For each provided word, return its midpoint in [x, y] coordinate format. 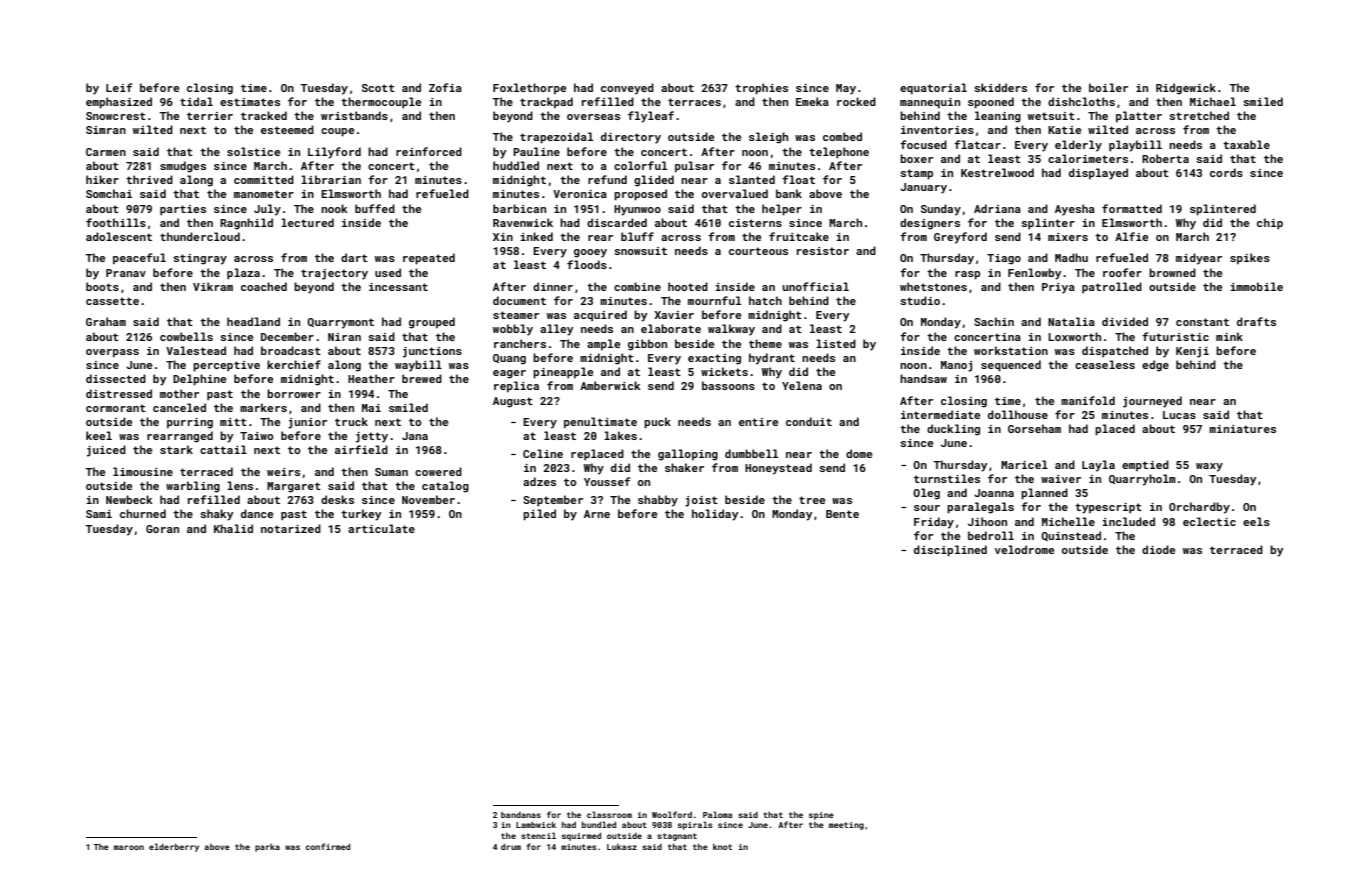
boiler [1108, 87]
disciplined [950, 551]
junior [307, 423]
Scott [378, 88]
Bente [842, 514]
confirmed [327, 846]
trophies [761, 89]
